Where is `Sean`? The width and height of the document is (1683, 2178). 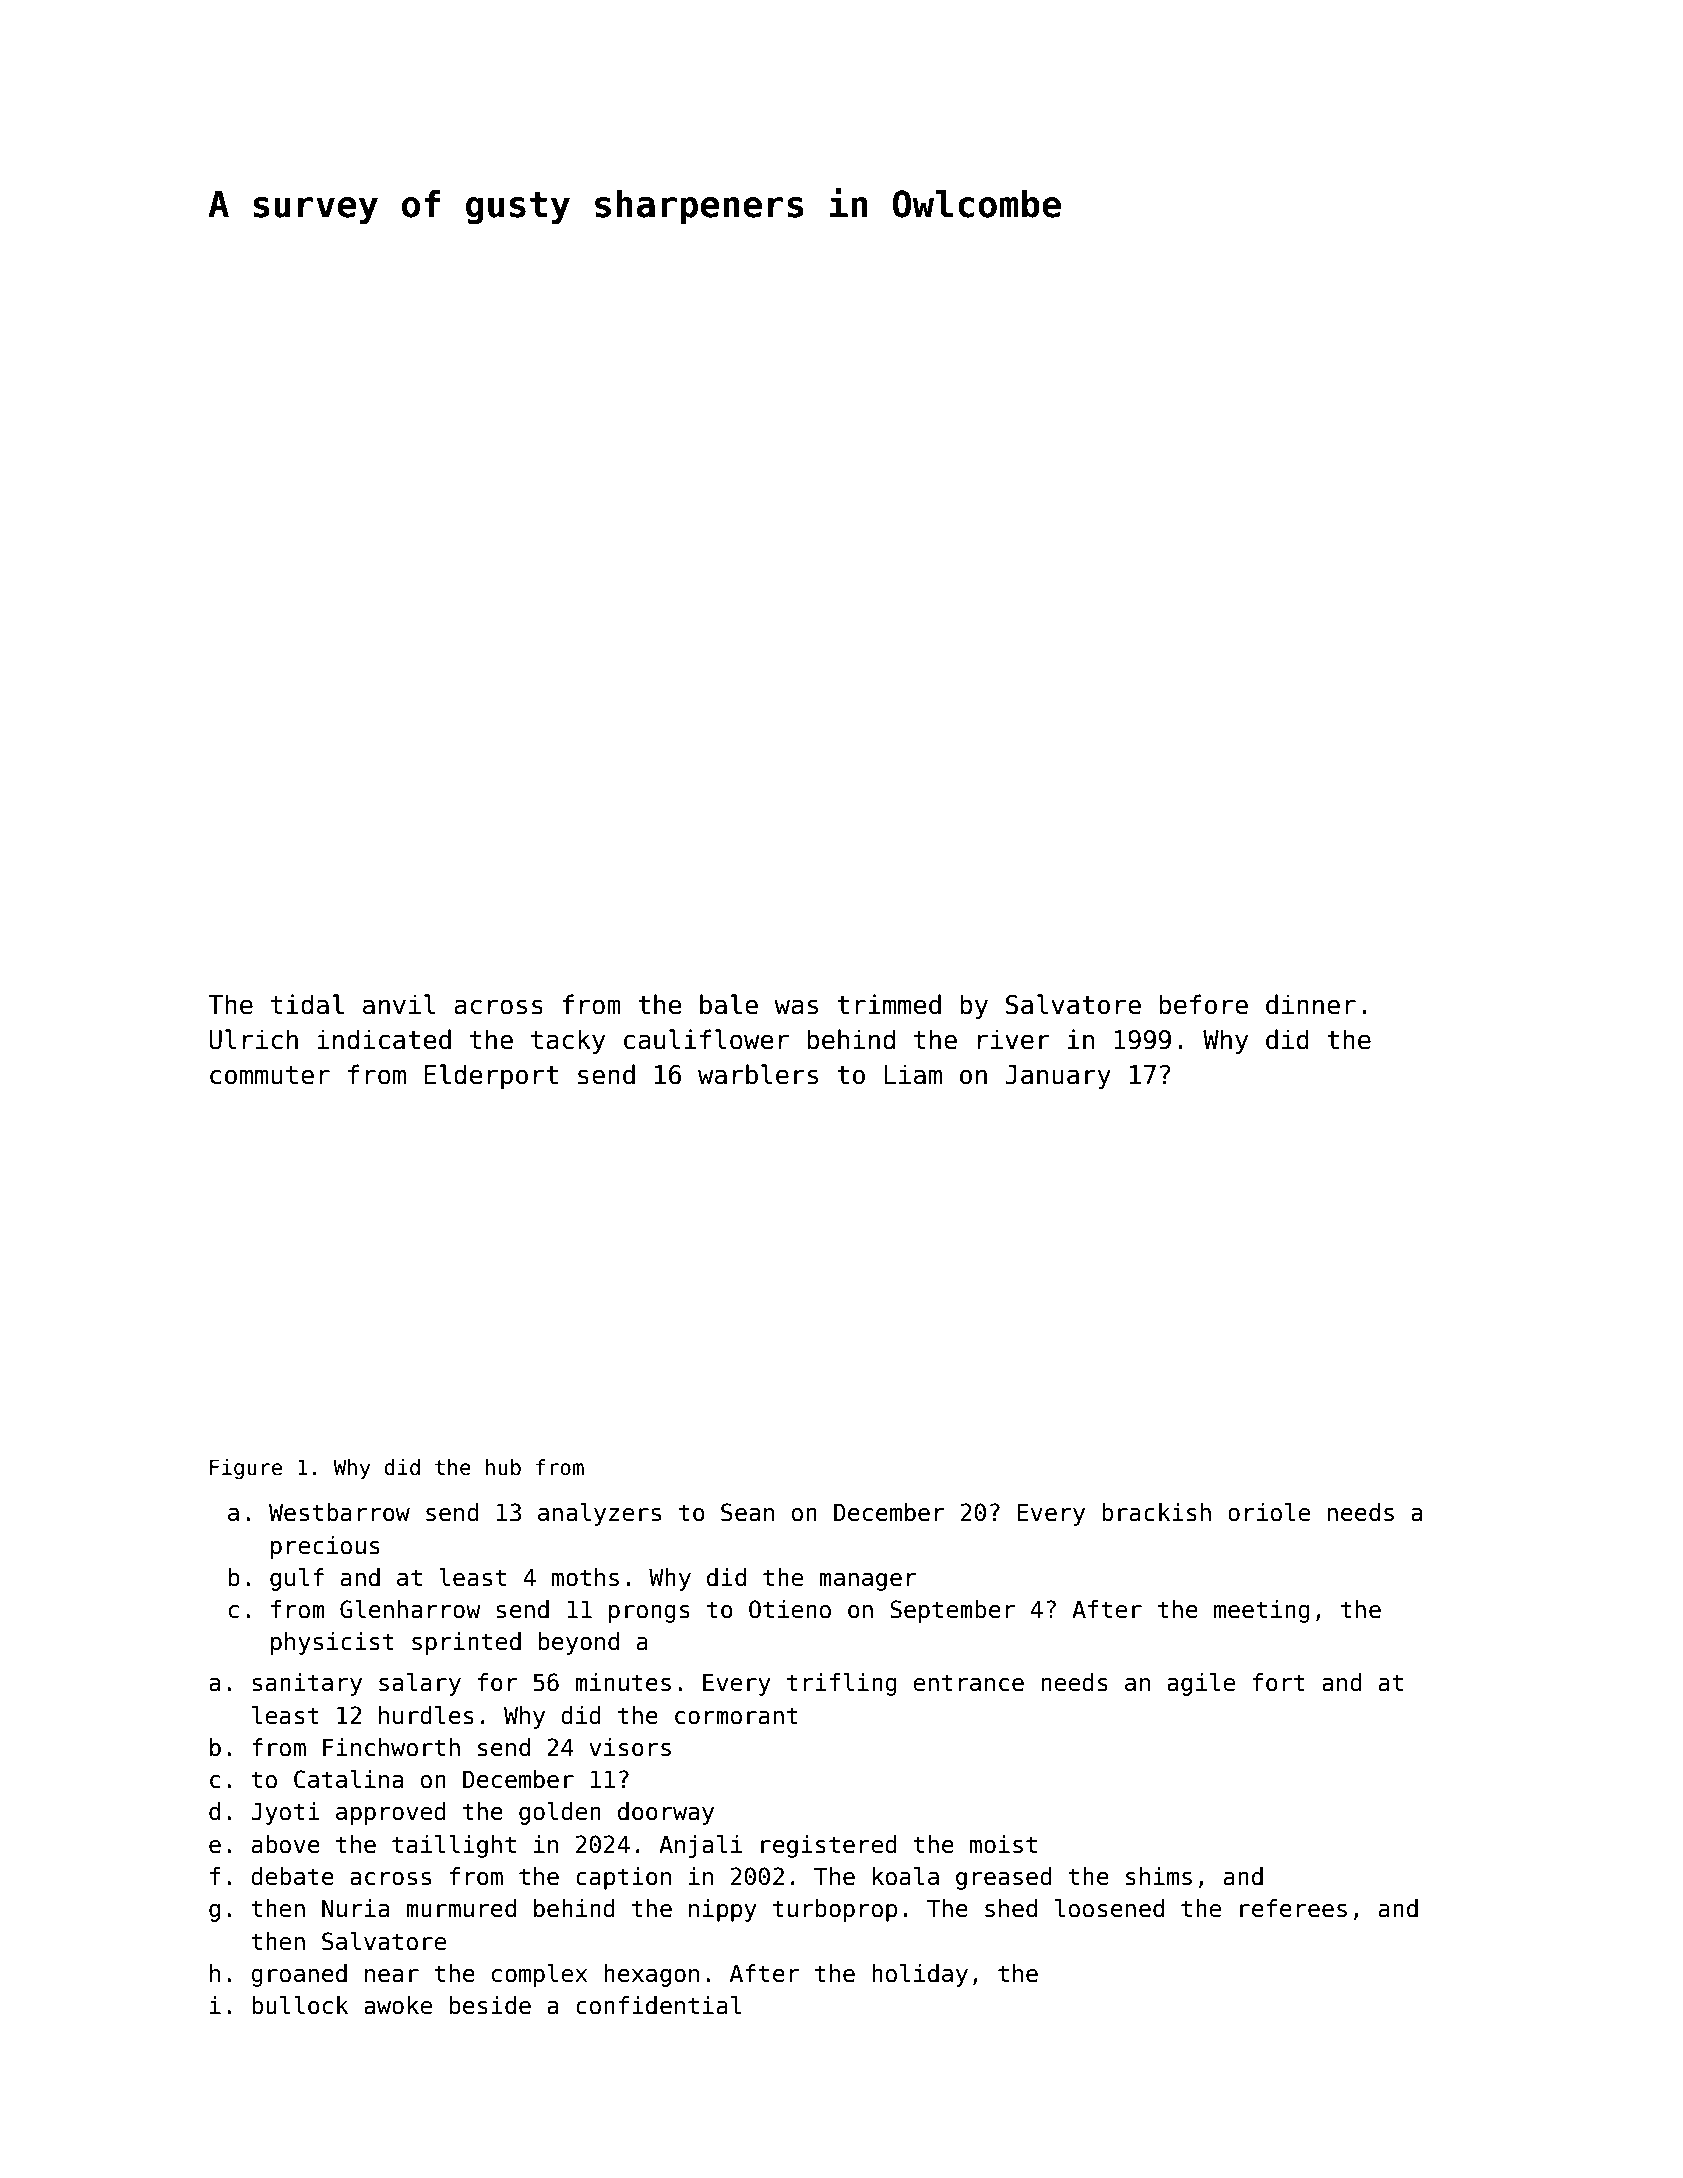
Sean is located at coordinates (747, 1512).
